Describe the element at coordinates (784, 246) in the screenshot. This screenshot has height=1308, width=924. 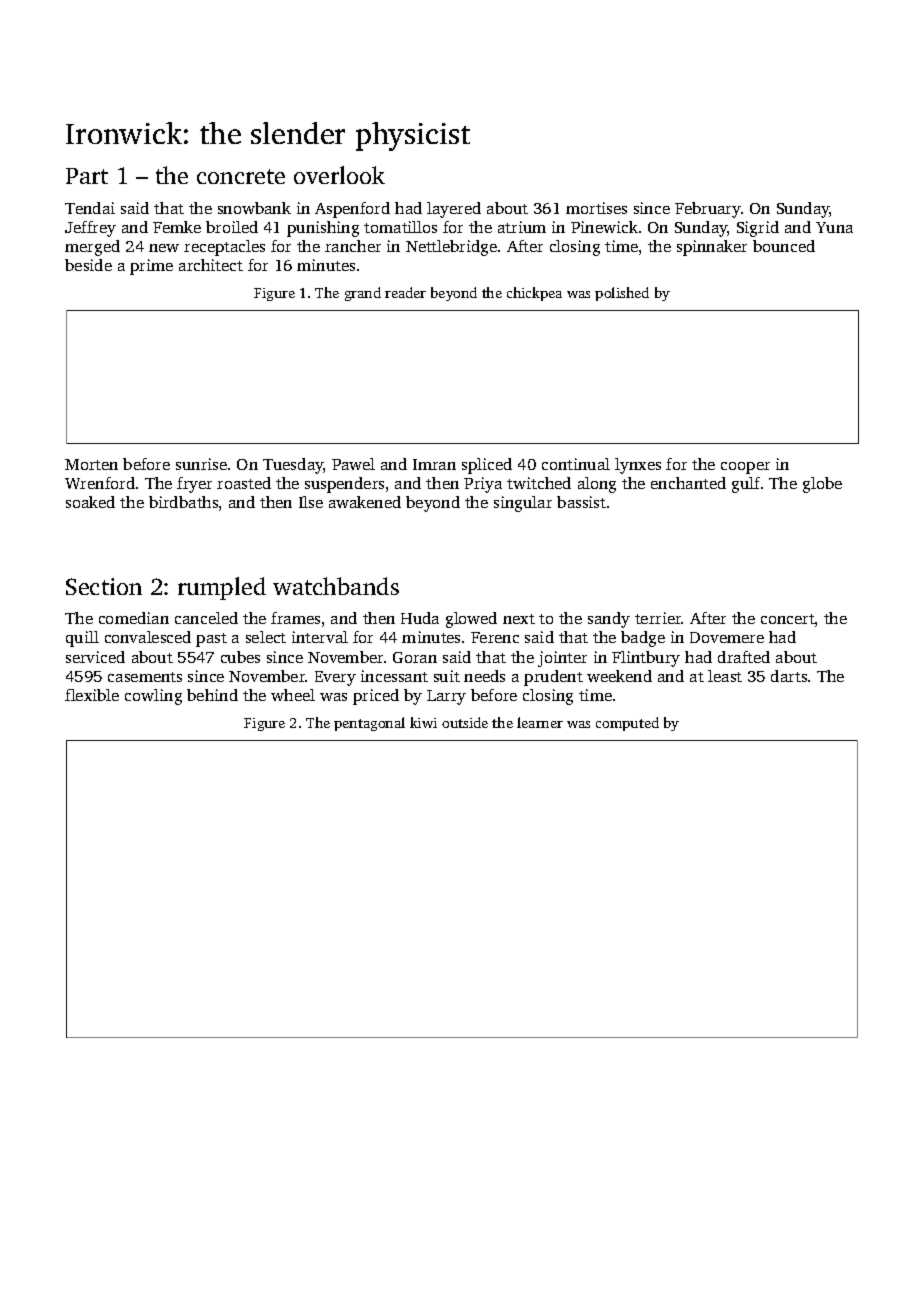
I see `bounced` at that location.
